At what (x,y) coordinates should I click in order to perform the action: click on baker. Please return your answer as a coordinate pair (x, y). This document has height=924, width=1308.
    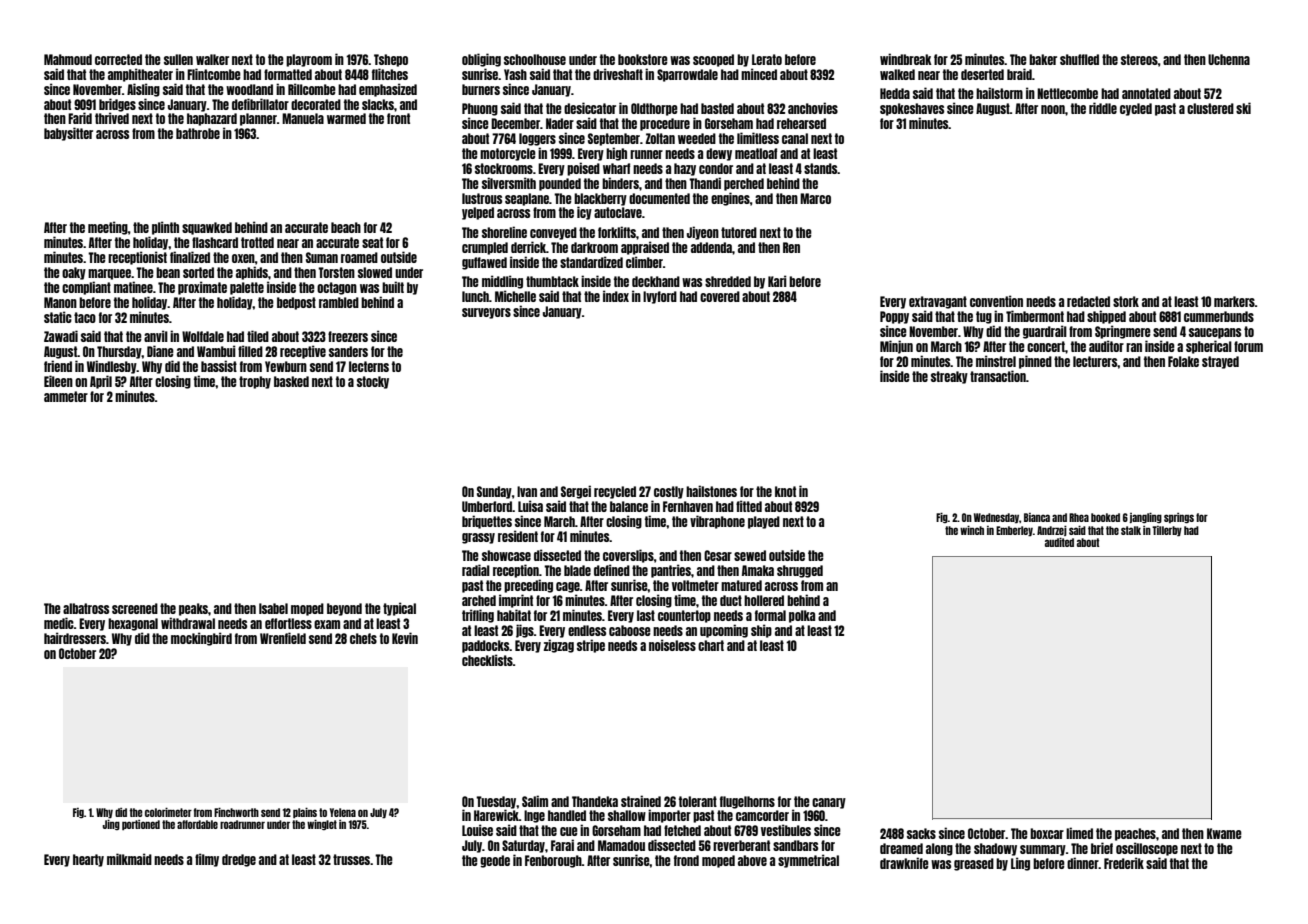
    Looking at the image, I should click on (1043, 59).
